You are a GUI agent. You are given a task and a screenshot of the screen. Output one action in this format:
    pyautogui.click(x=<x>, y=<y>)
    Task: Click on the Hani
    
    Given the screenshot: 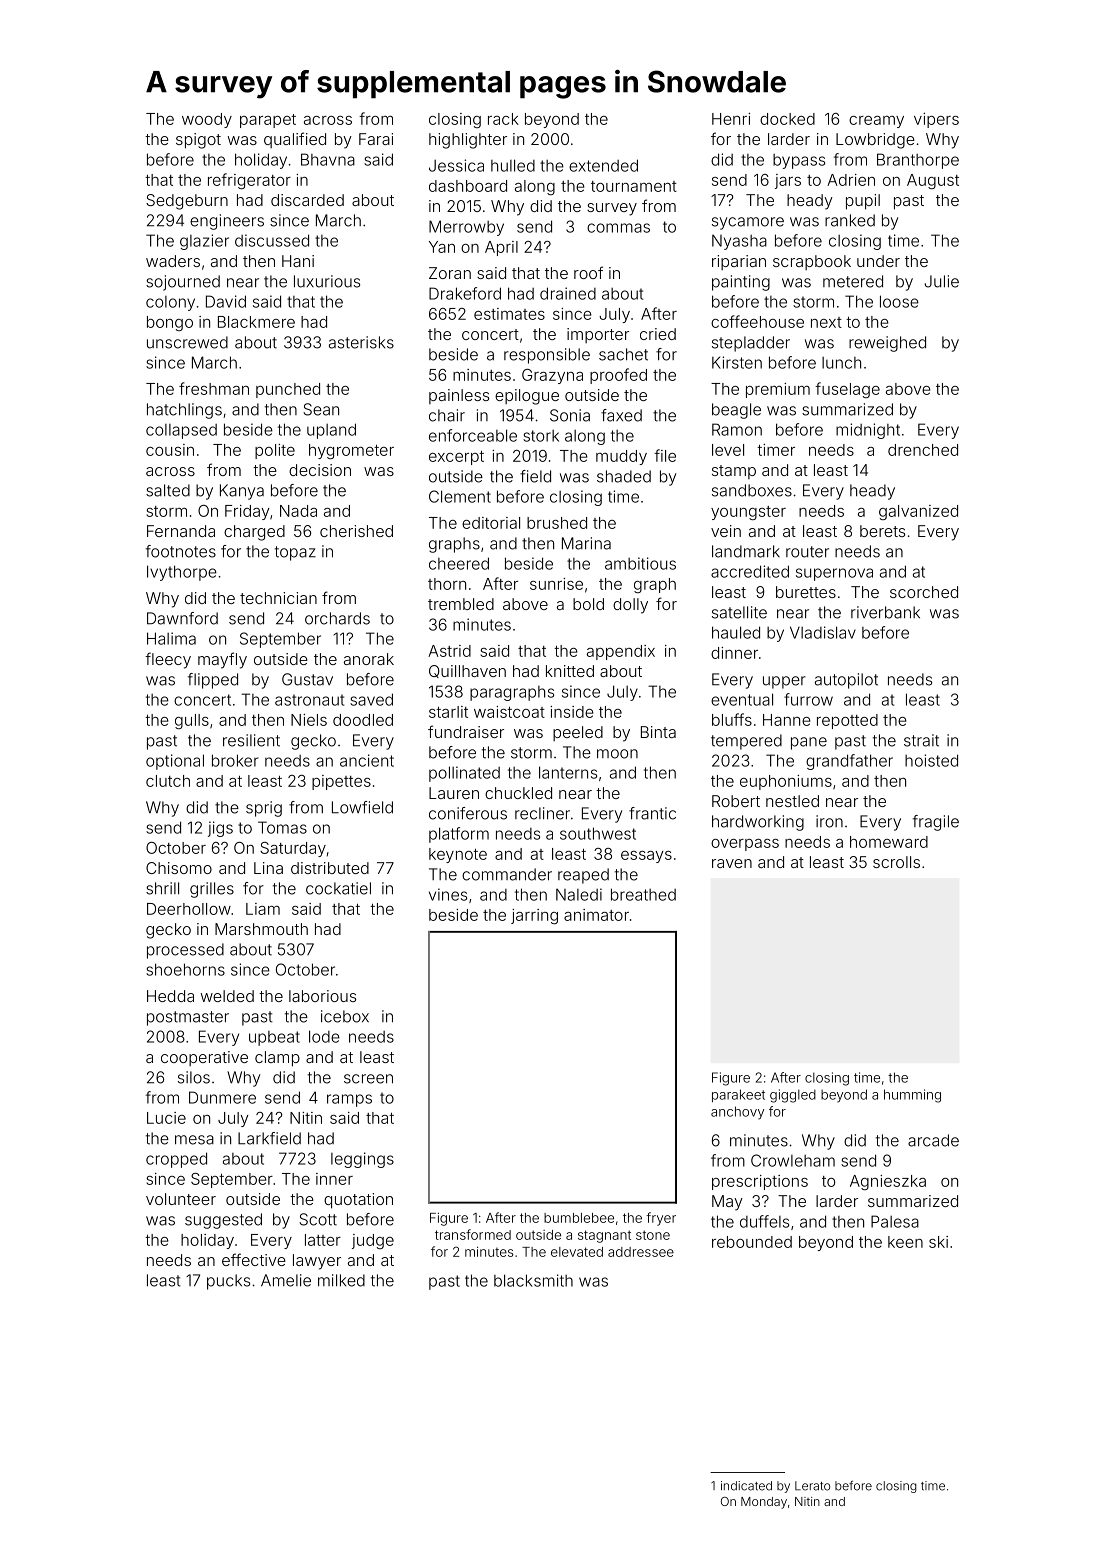 What is the action you would take?
    pyautogui.click(x=298, y=261)
